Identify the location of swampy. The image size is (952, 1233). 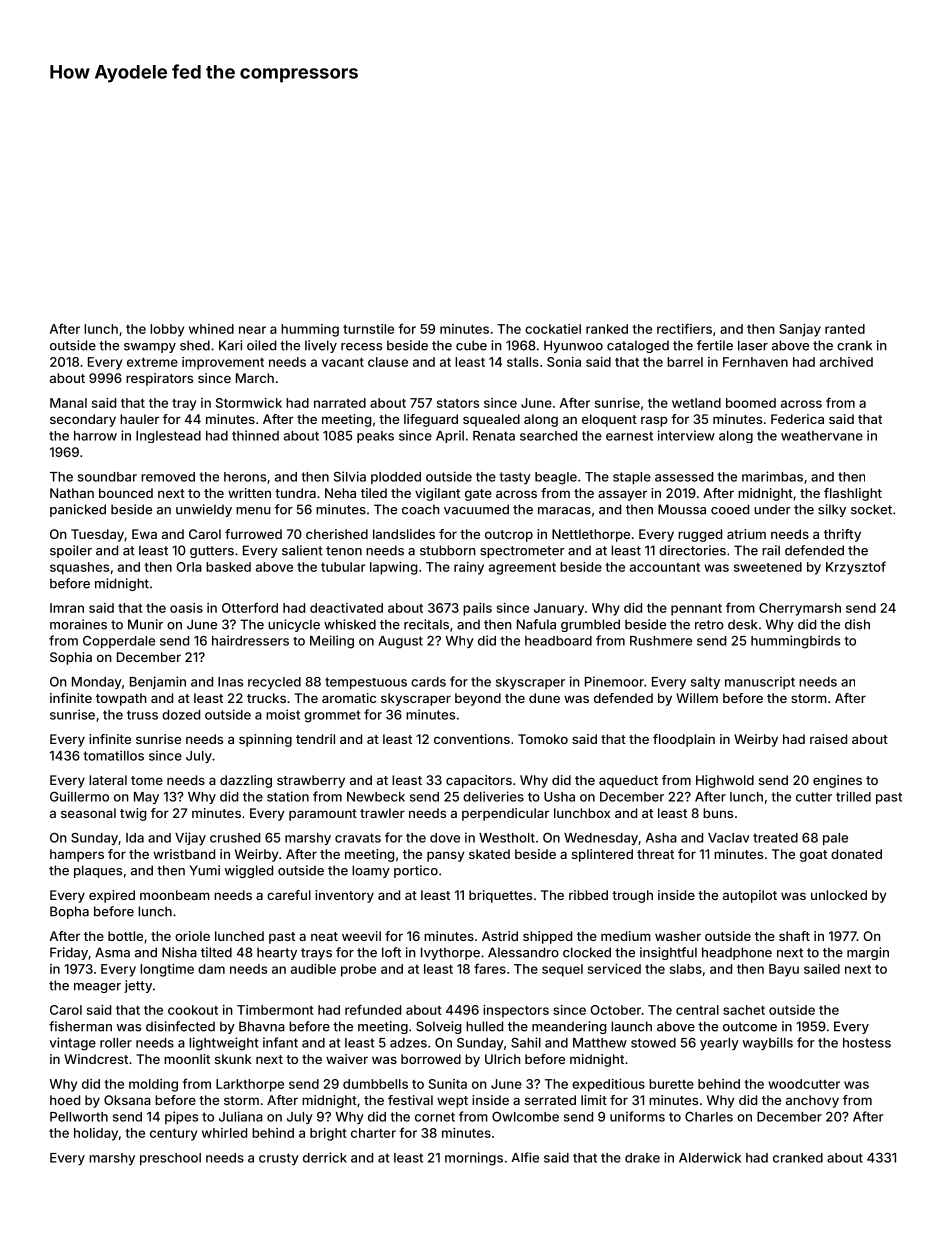
(150, 348).
